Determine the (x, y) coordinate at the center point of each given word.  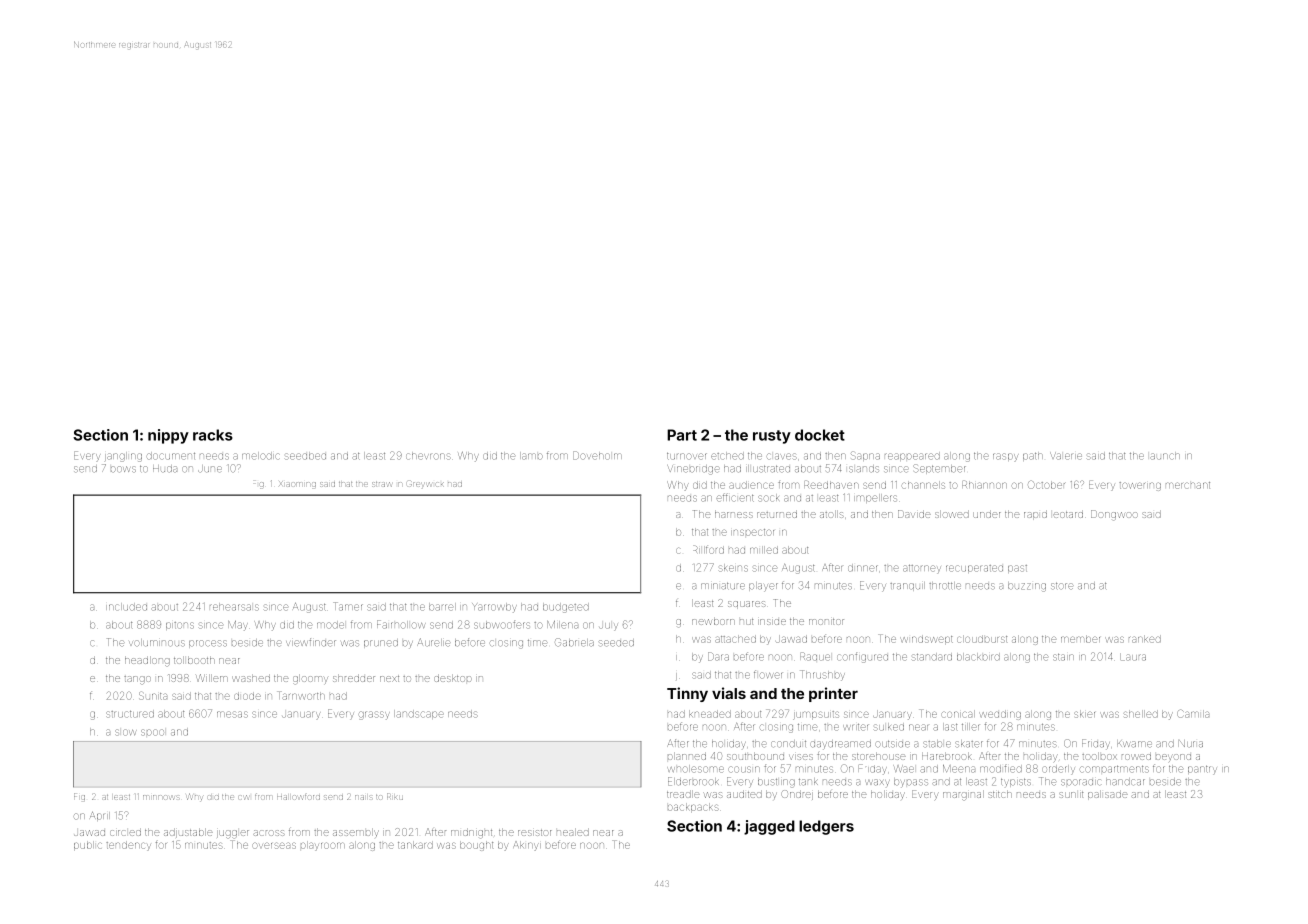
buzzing (1027, 587)
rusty (772, 437)
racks (213, 435)
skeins (733, 568)
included (126, 607)
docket (820, 435)
